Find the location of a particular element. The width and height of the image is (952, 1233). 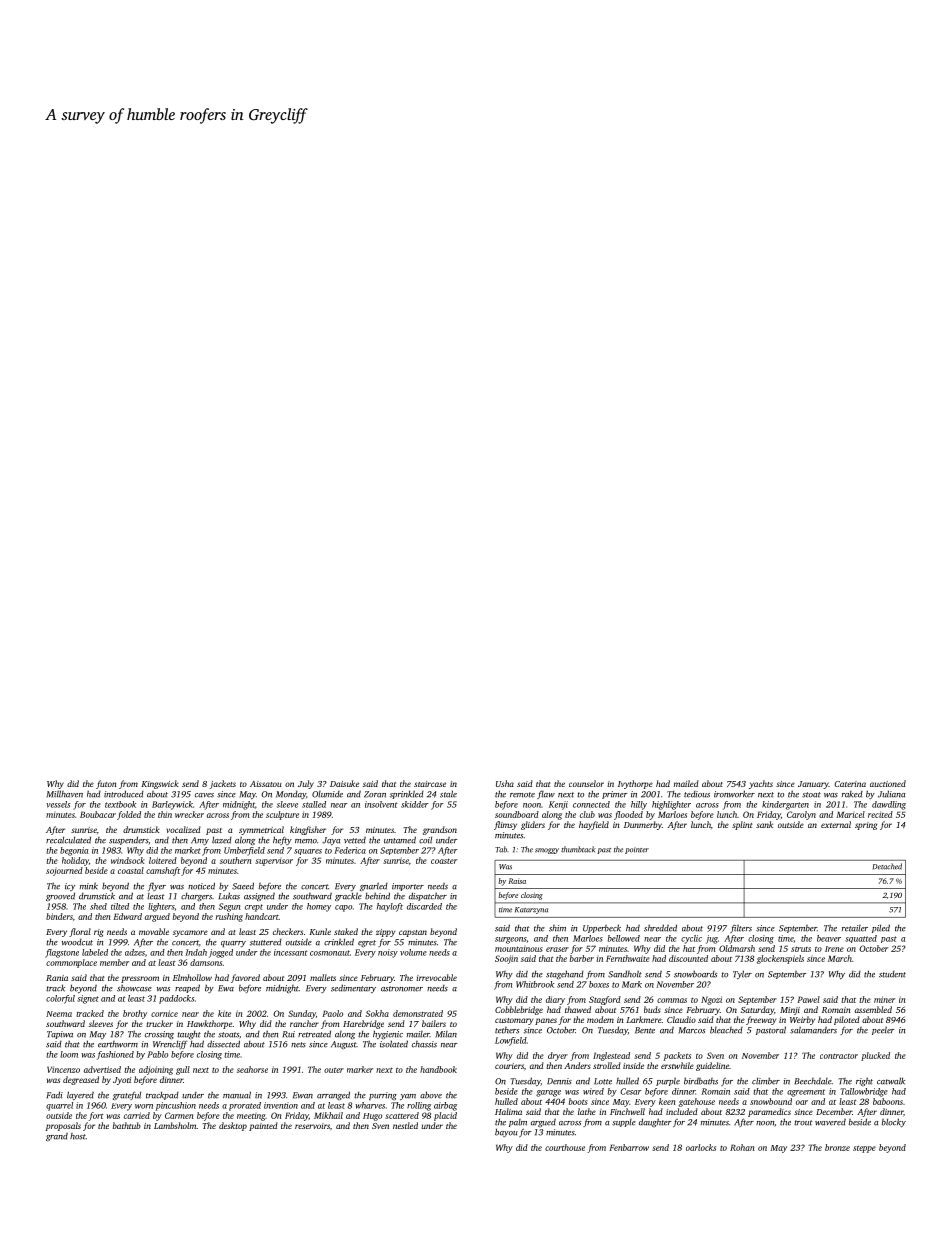

piled is located at coordinates (881, 928).
